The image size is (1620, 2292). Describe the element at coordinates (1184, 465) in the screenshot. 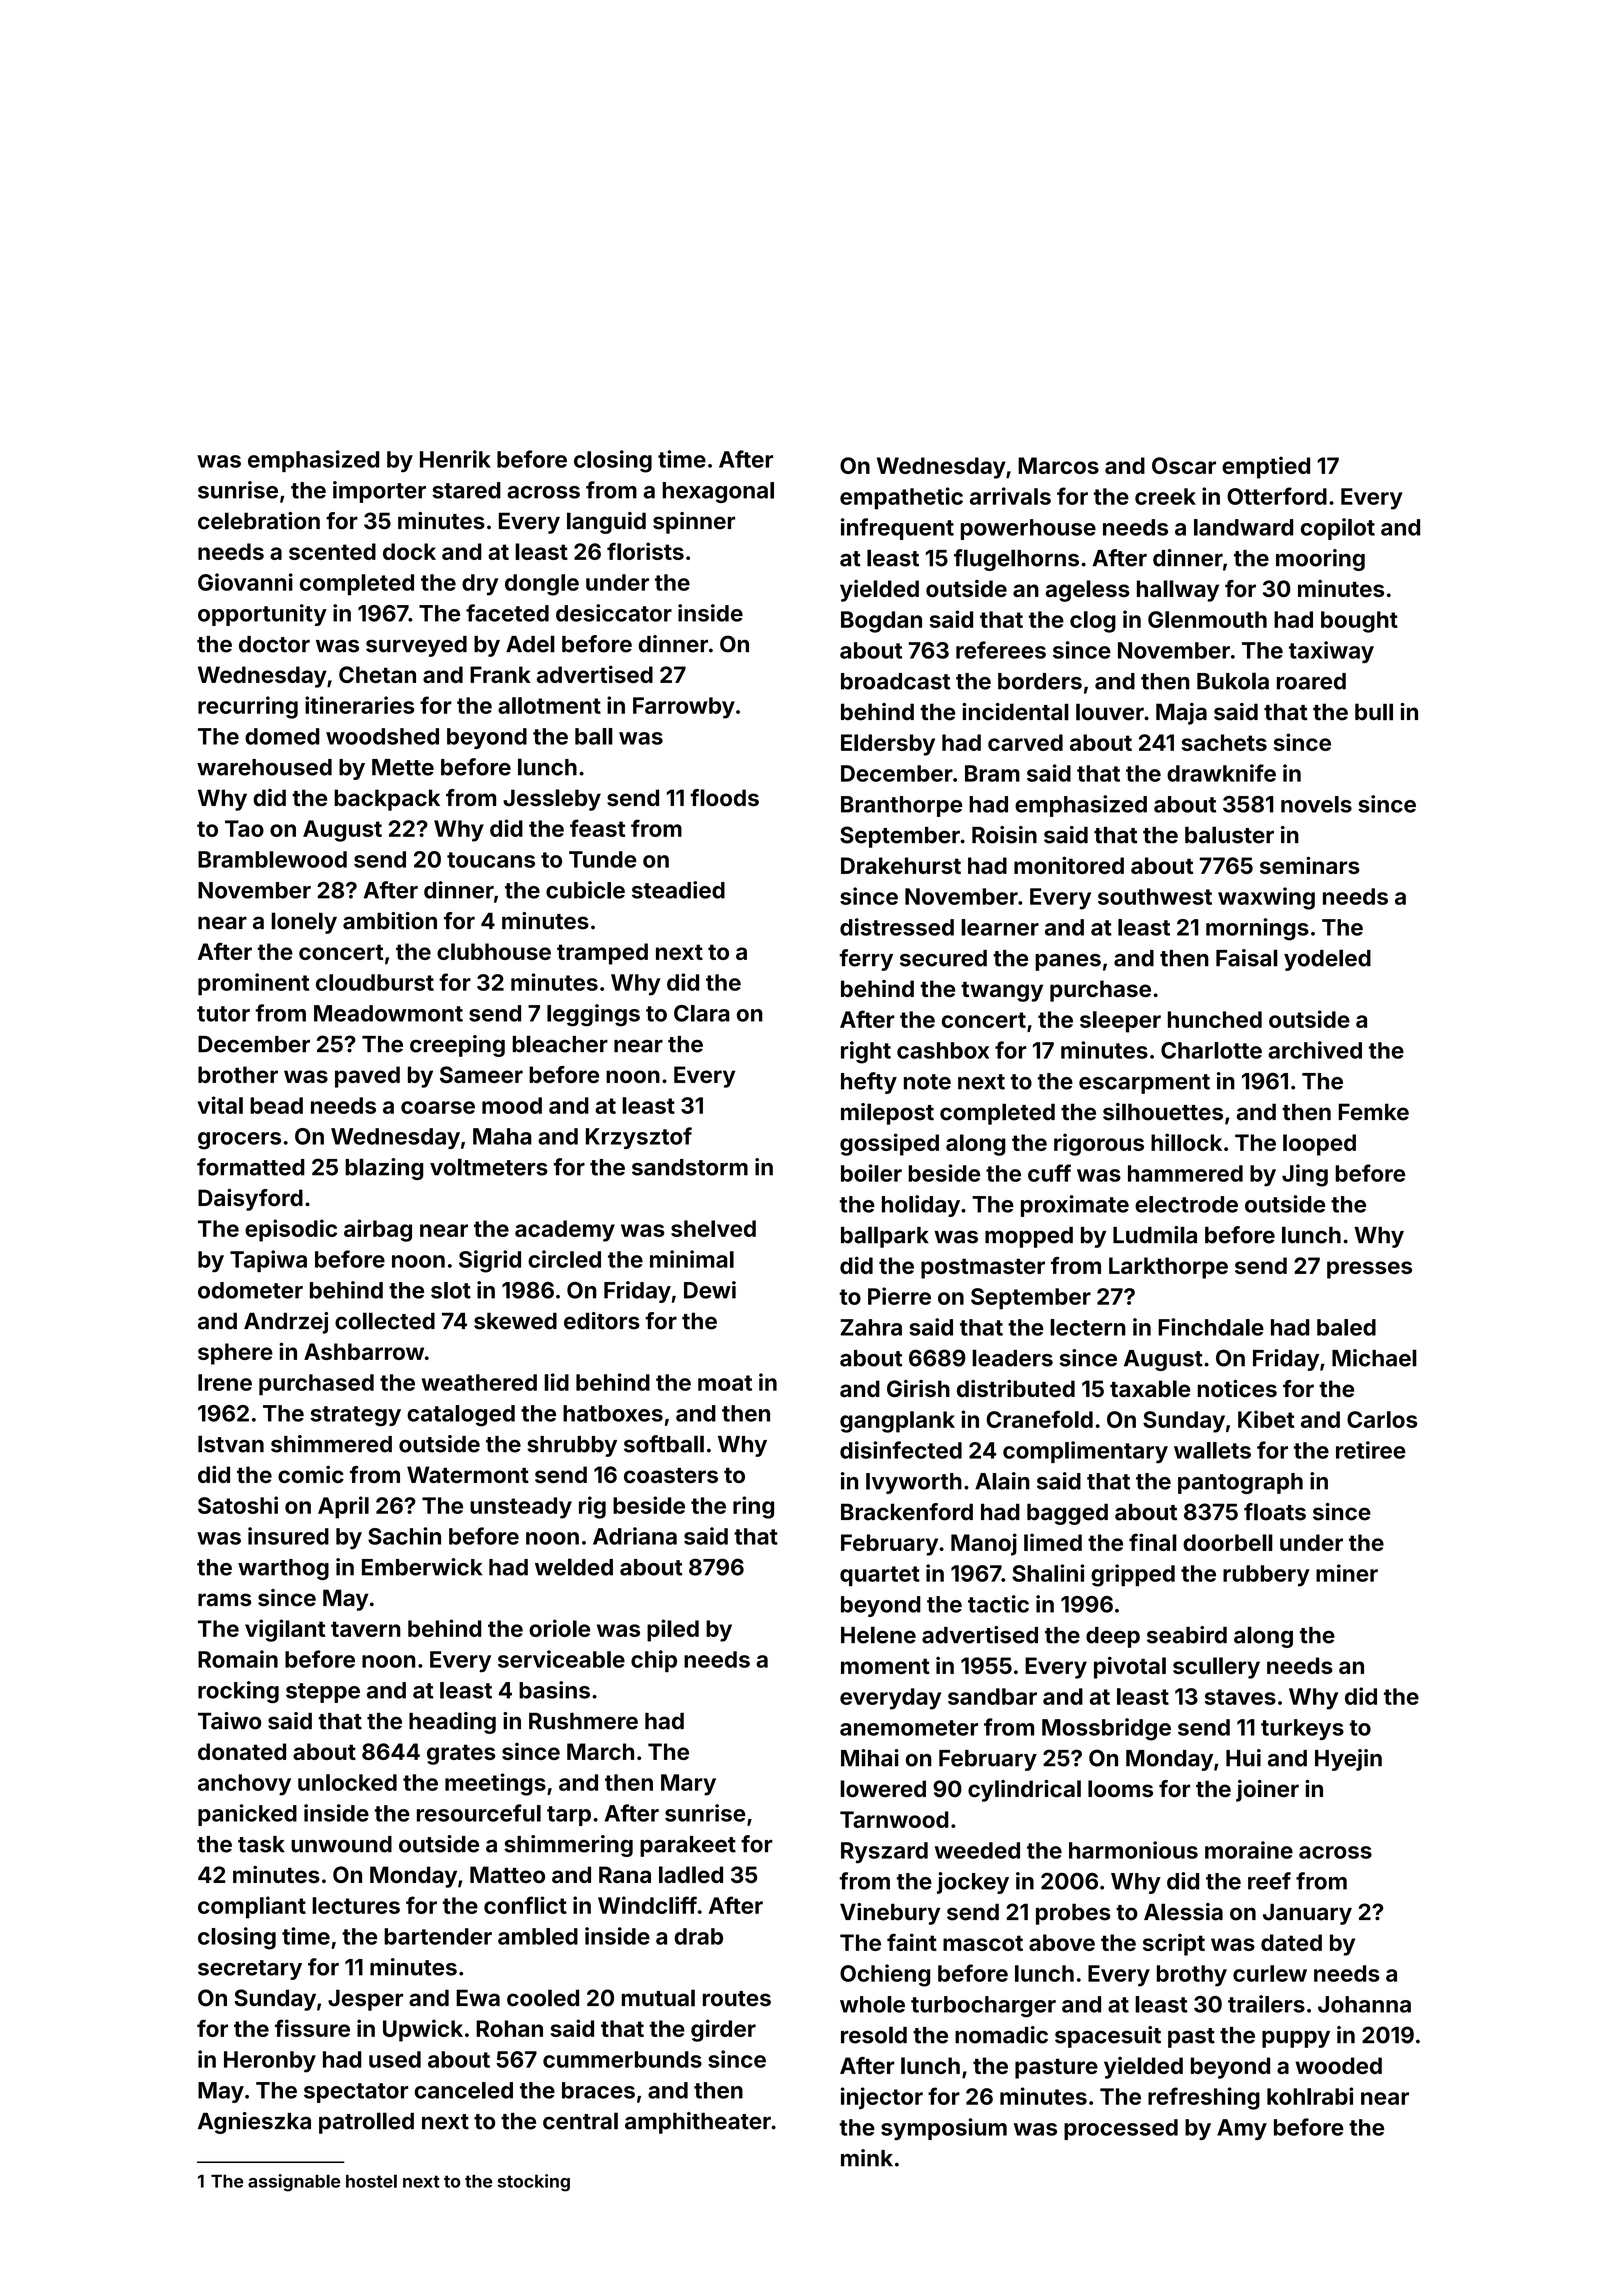

I see `Oscar` at that location.
